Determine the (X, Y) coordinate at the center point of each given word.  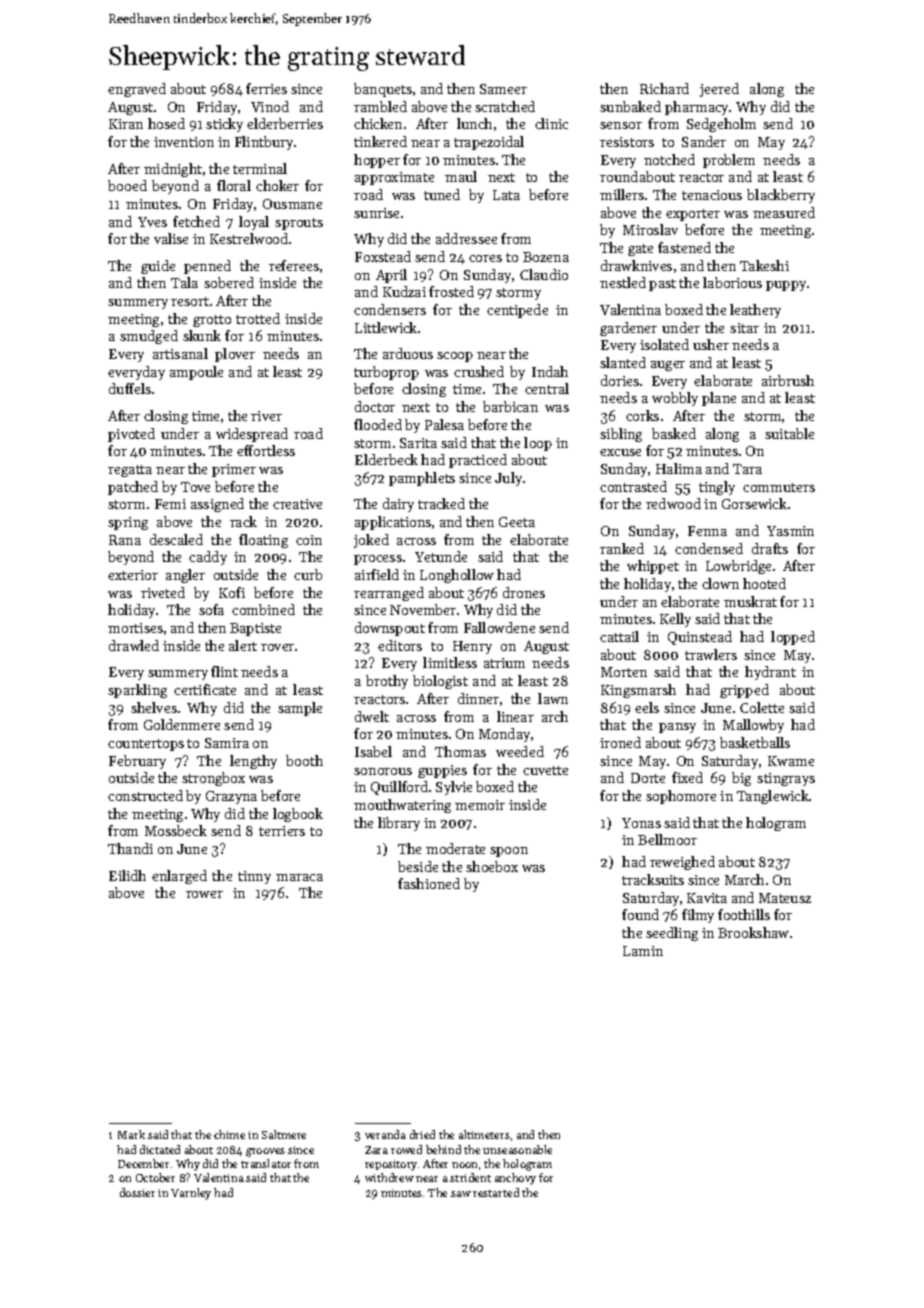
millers (622, 194)
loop (538, 444)
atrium (504, 663)
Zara (376, 1150)
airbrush (788, 380)
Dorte (648, 778)
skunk (202, 335)
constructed (145, 795)
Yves (152, 222)
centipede (517, 311)
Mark (131, 1134)
